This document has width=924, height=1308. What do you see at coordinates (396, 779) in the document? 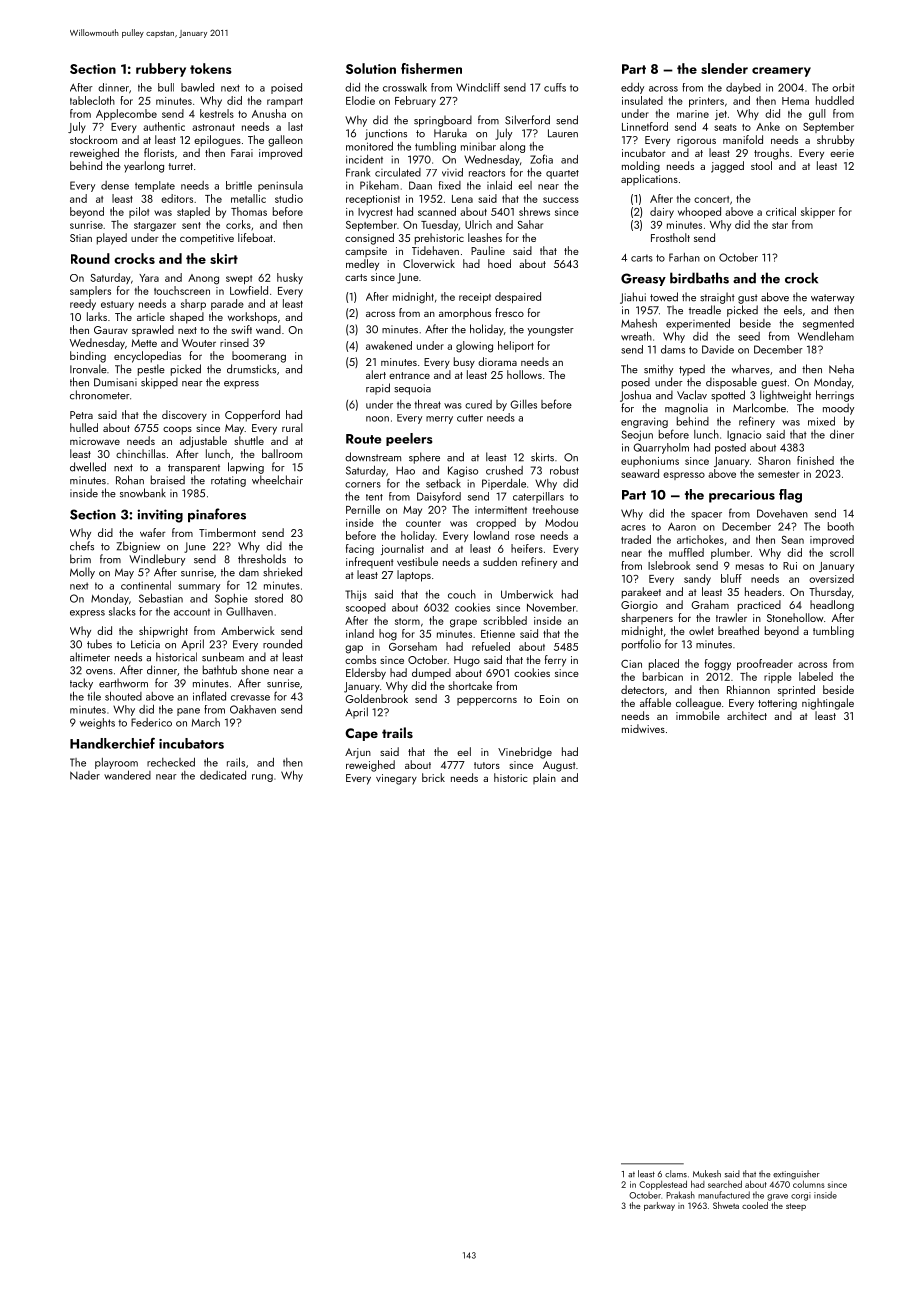
I see `vinegary` at bounding box center [396, 779].
